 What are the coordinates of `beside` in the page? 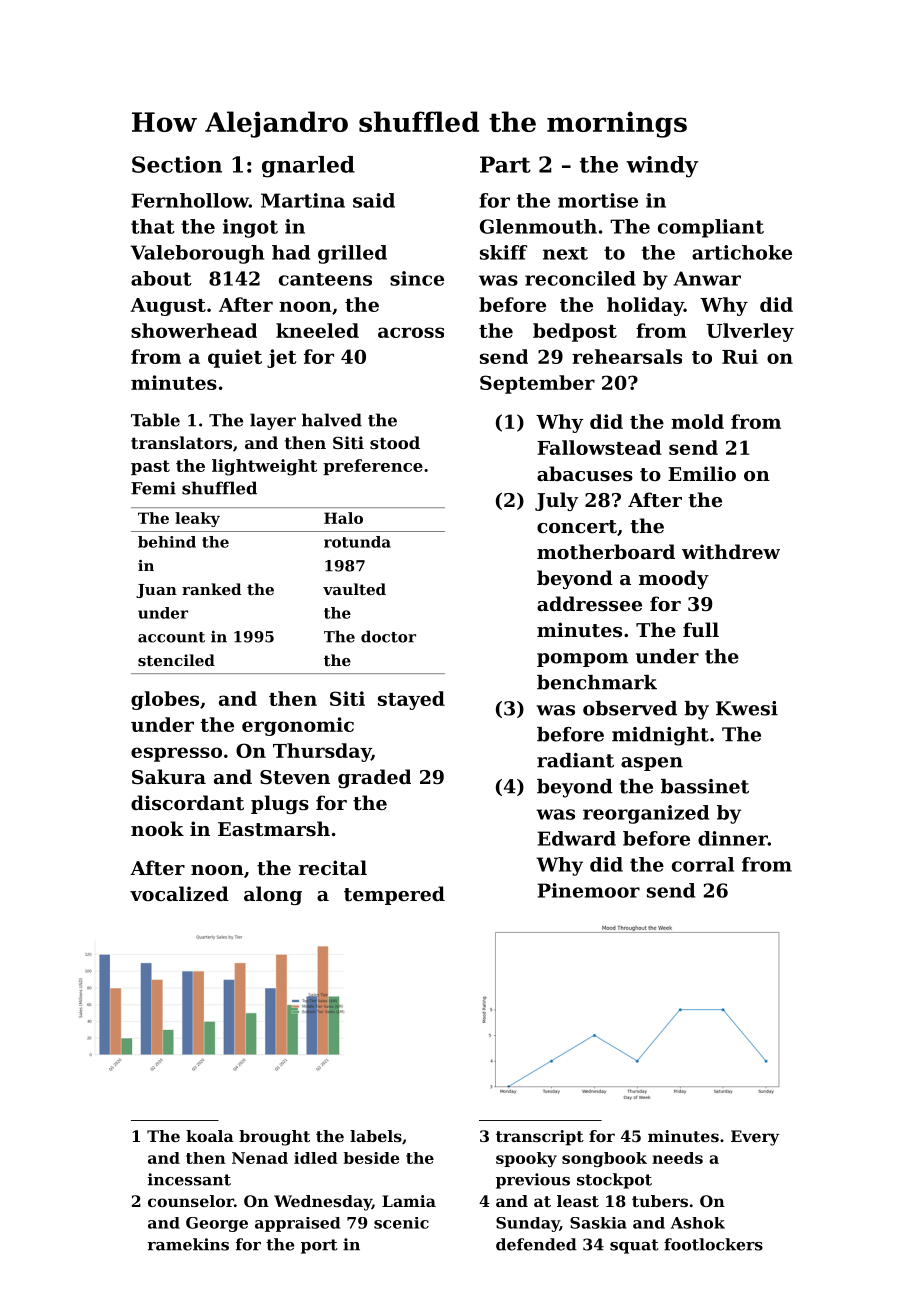 It's located at (371, 1158).
